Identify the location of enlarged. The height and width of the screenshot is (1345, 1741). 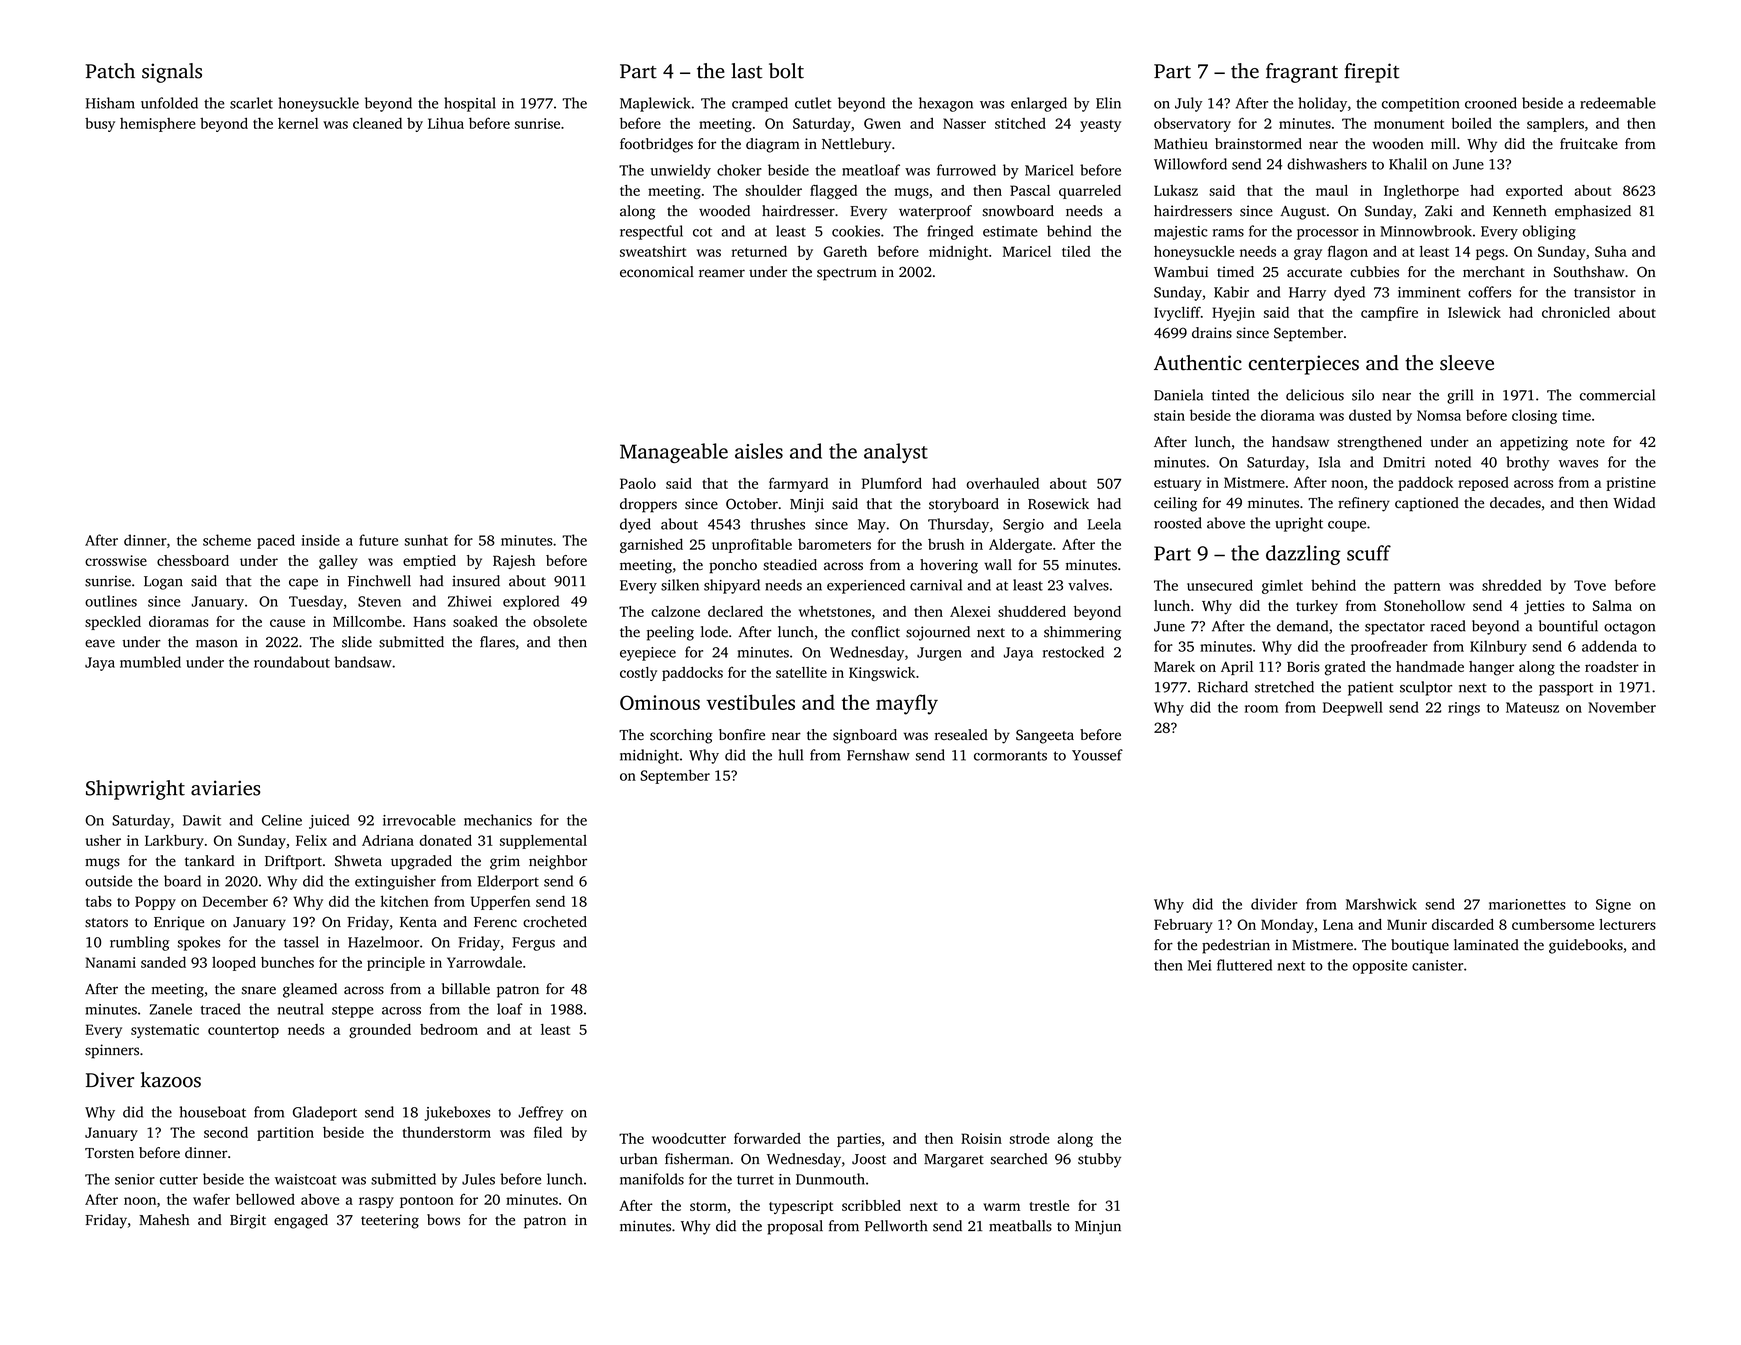
(1039, 104).
